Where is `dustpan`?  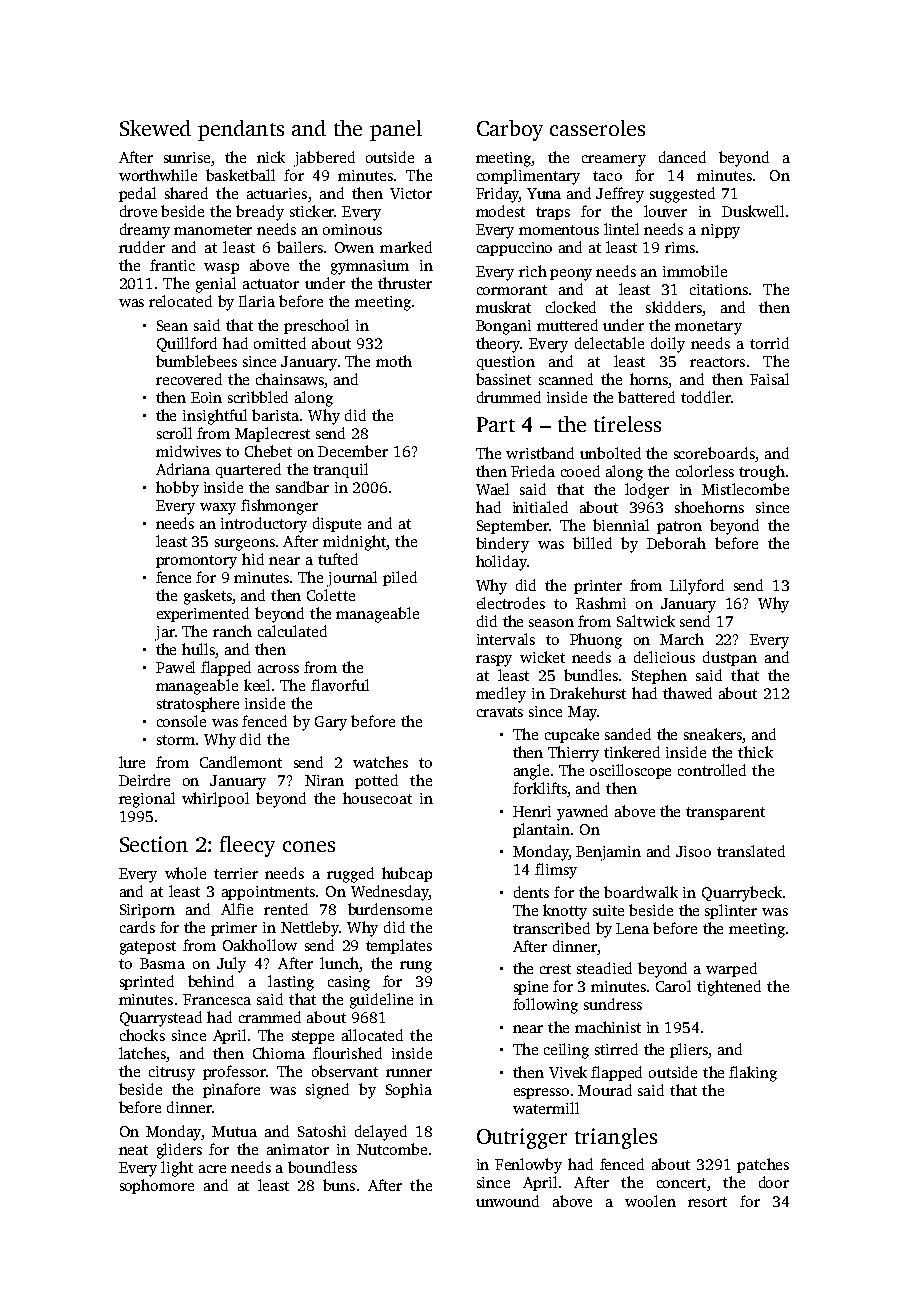 dustpan is located at coordinates (730, 658).
